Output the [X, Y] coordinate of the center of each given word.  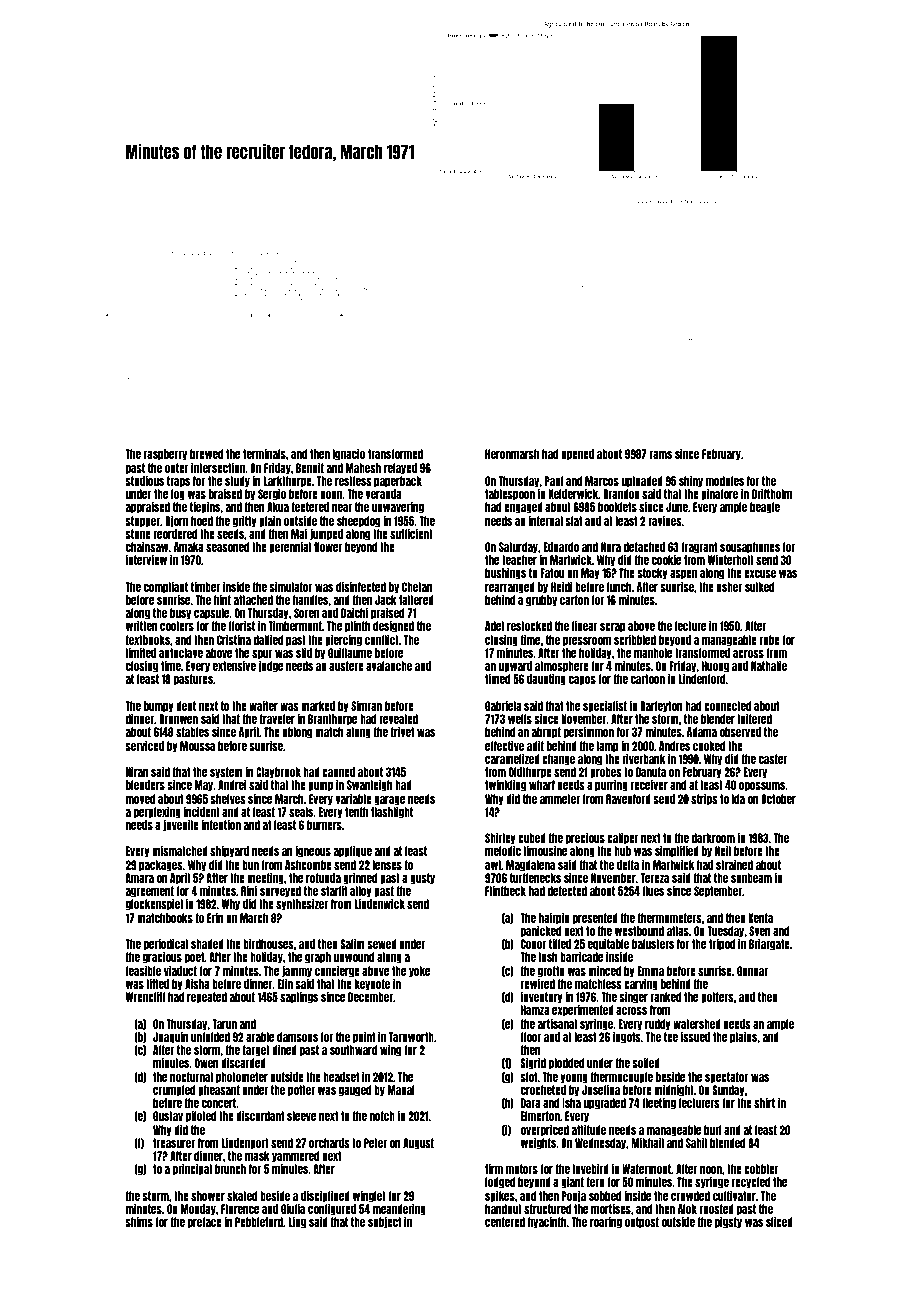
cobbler [761, 1169]
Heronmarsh [512, 454]
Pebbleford [259, 1222]
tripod [722, 944]
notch [382, 1116]
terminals [264, 453]
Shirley [500, 839]
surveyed [280, 892]
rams [660, 455]
